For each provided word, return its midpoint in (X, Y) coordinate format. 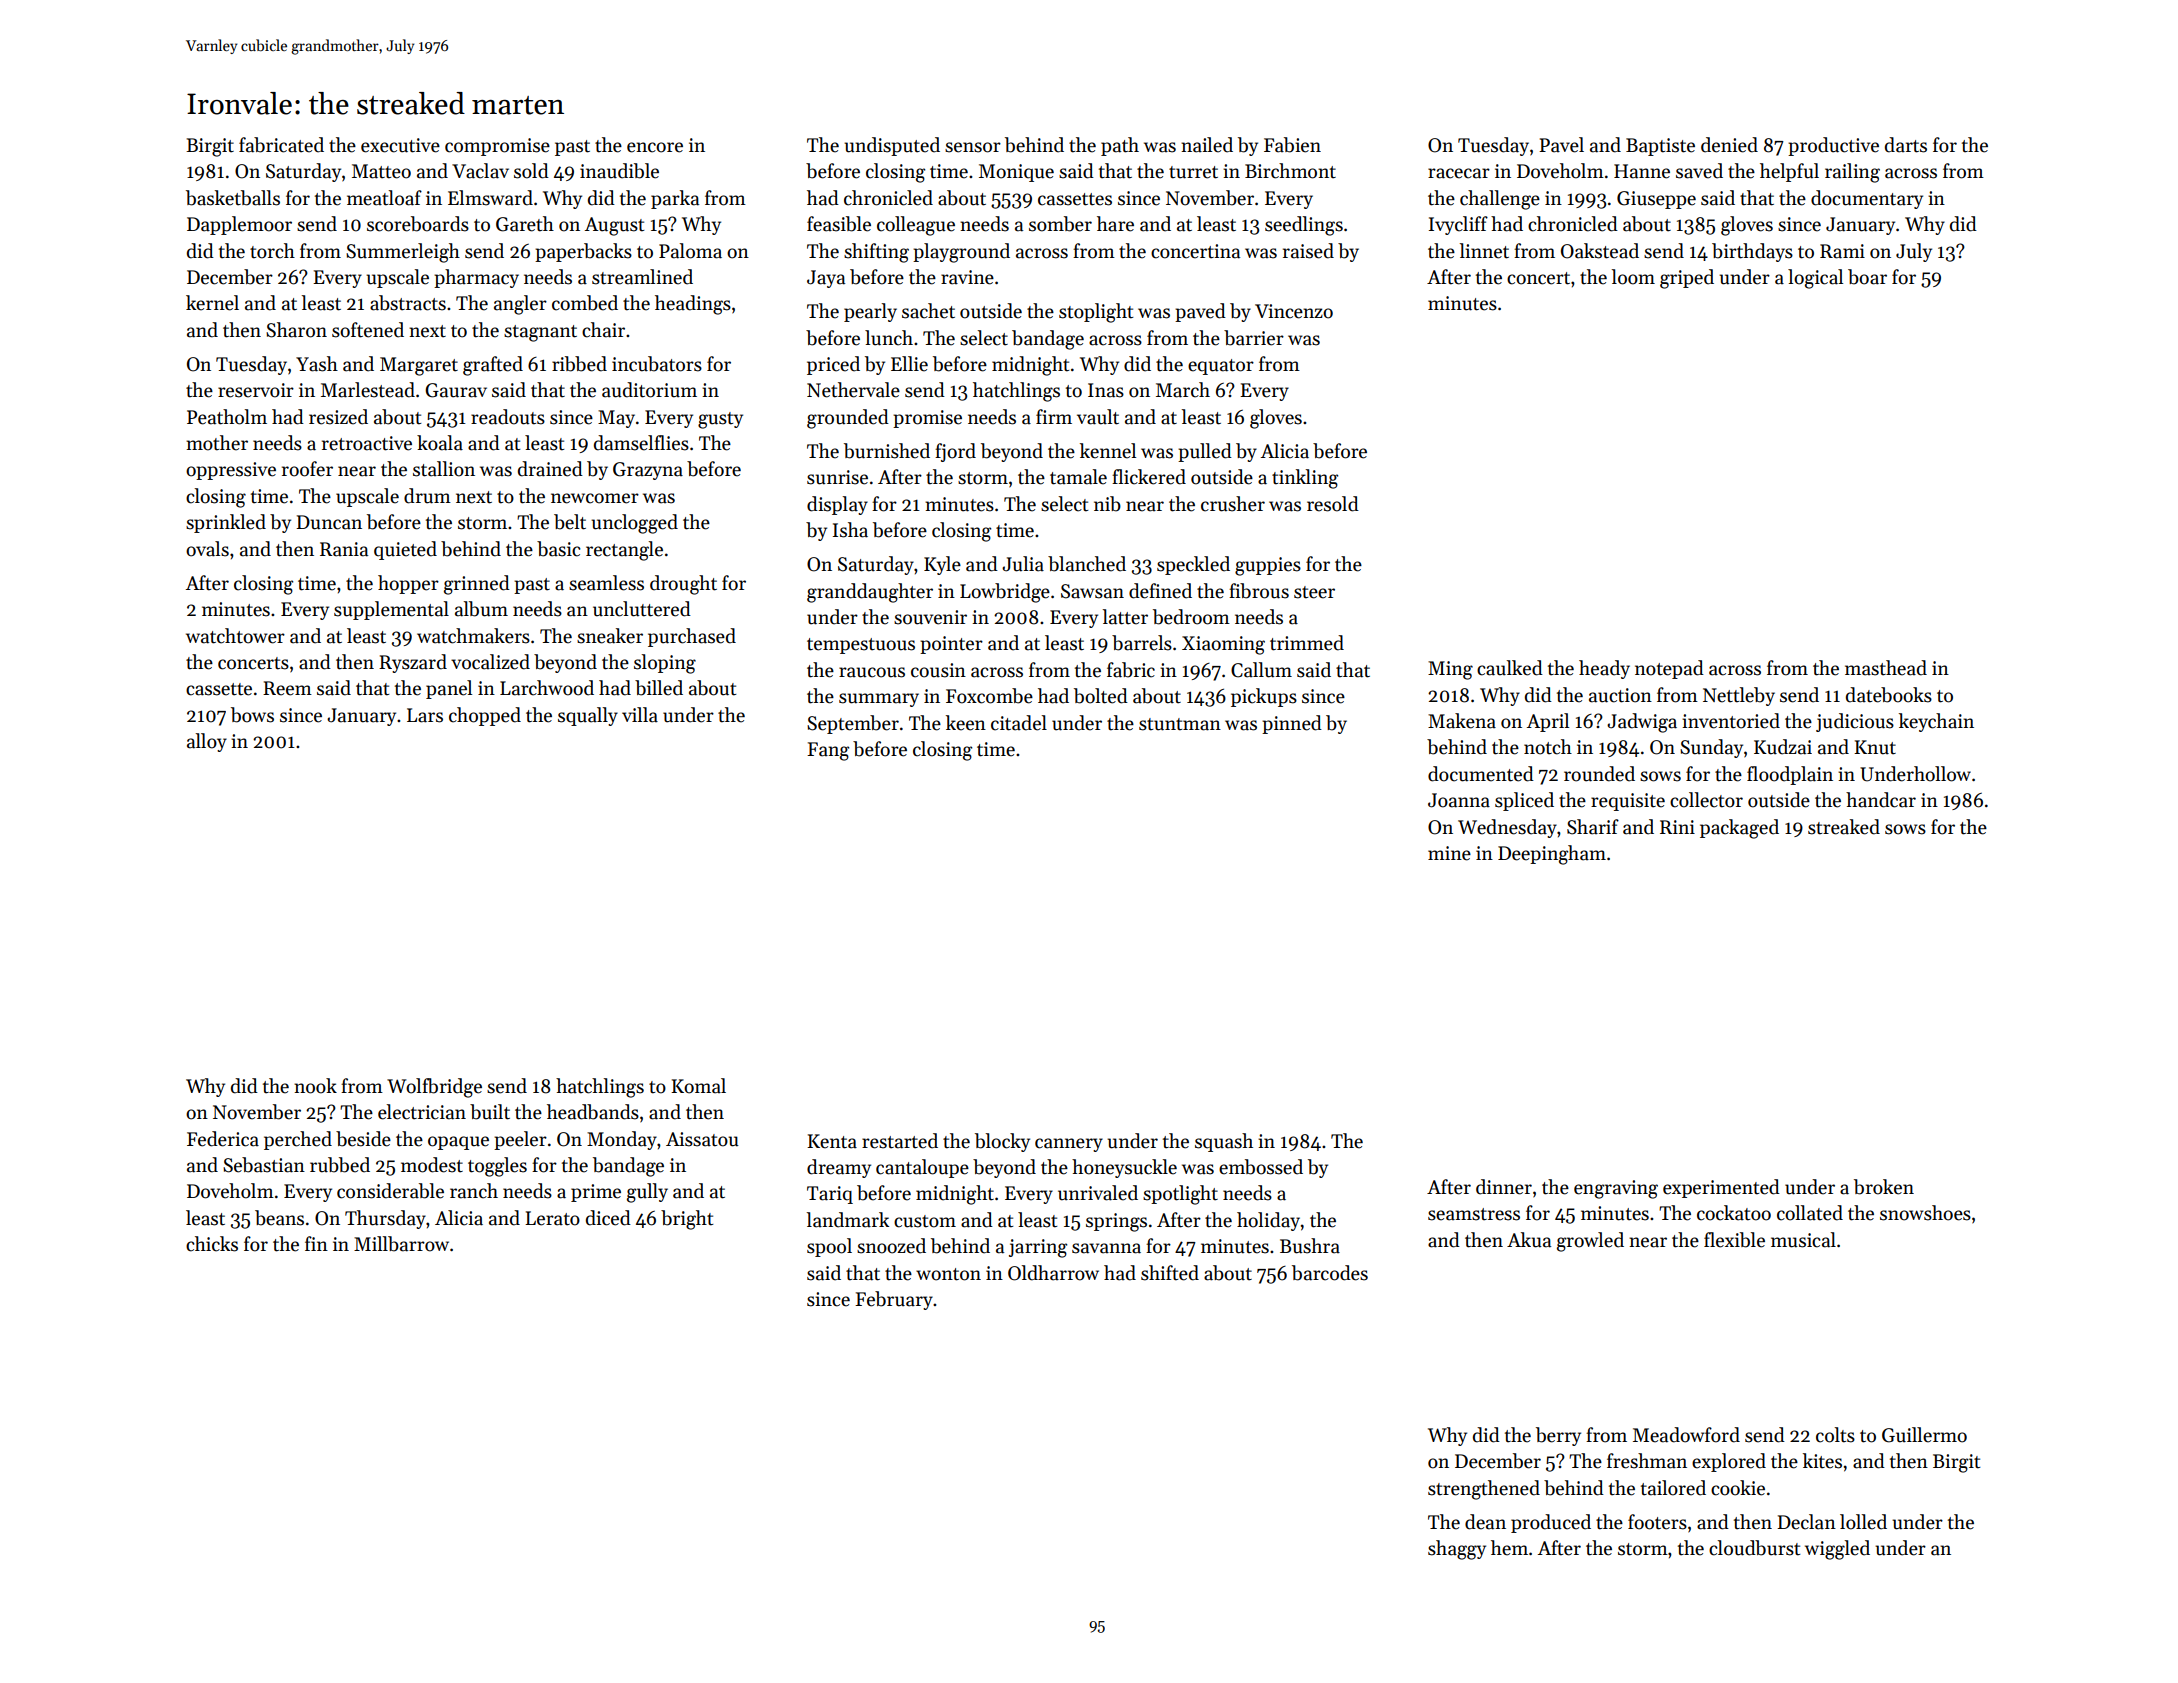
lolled (1863, 1522)
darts (1906, 145)
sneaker (610, 636)
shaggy (1457, 1550)
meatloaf (384, 198)
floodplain (1790, 775)
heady (1604, 669)
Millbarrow (401, 1244)
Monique (1016, 173)
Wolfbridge (434, 1088)
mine (1449, 853)
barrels (1142, 643)
